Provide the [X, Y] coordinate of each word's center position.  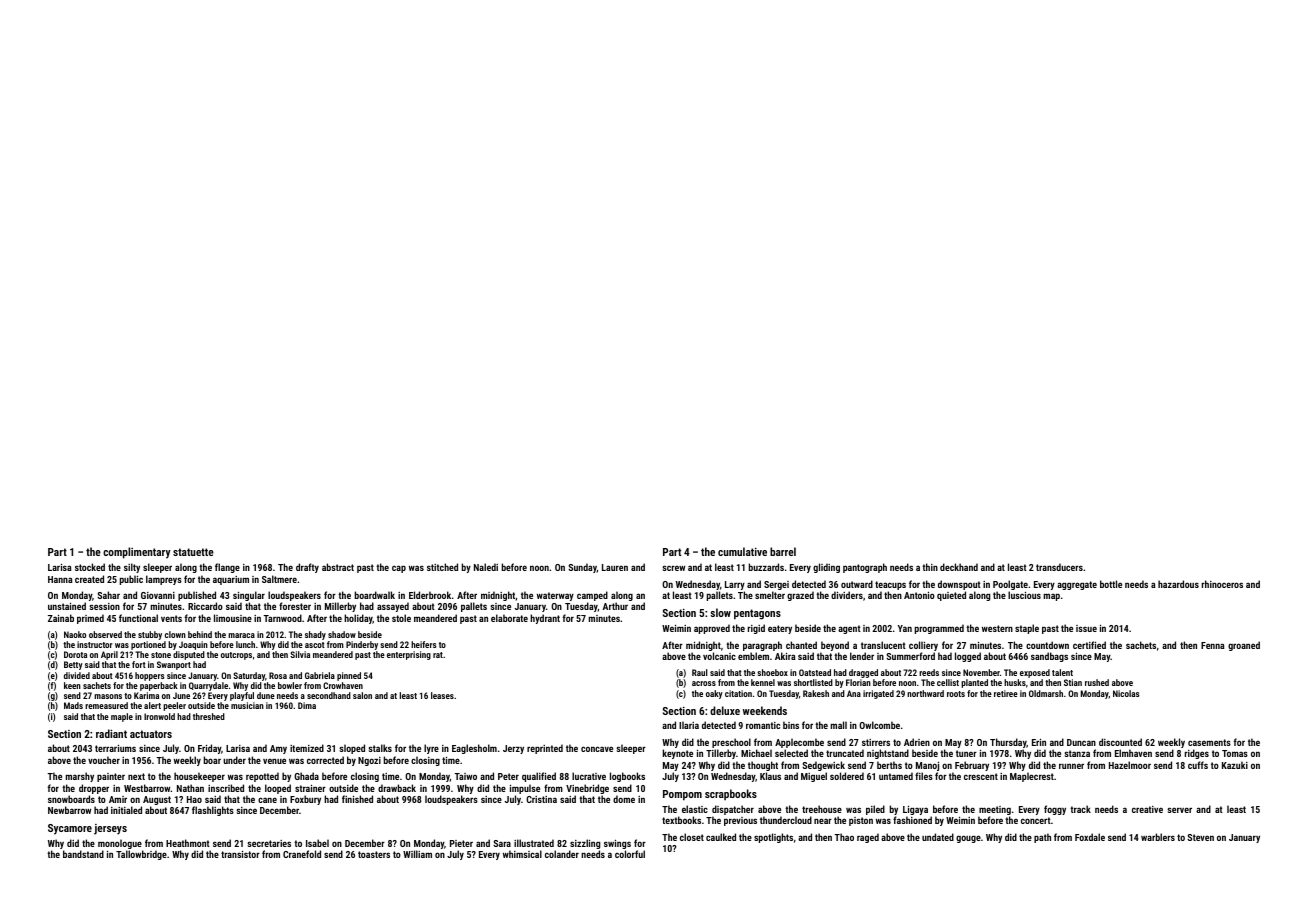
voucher [104, 760]
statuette [193, 552]
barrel [783, 551]
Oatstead [815, 672]
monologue [120, 844]
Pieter [461, 843]
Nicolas [1126, 693]
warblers [1158, 837]
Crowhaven [343, 685]
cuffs [1198, 765]
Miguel [814, 777]
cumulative [742, 551]
